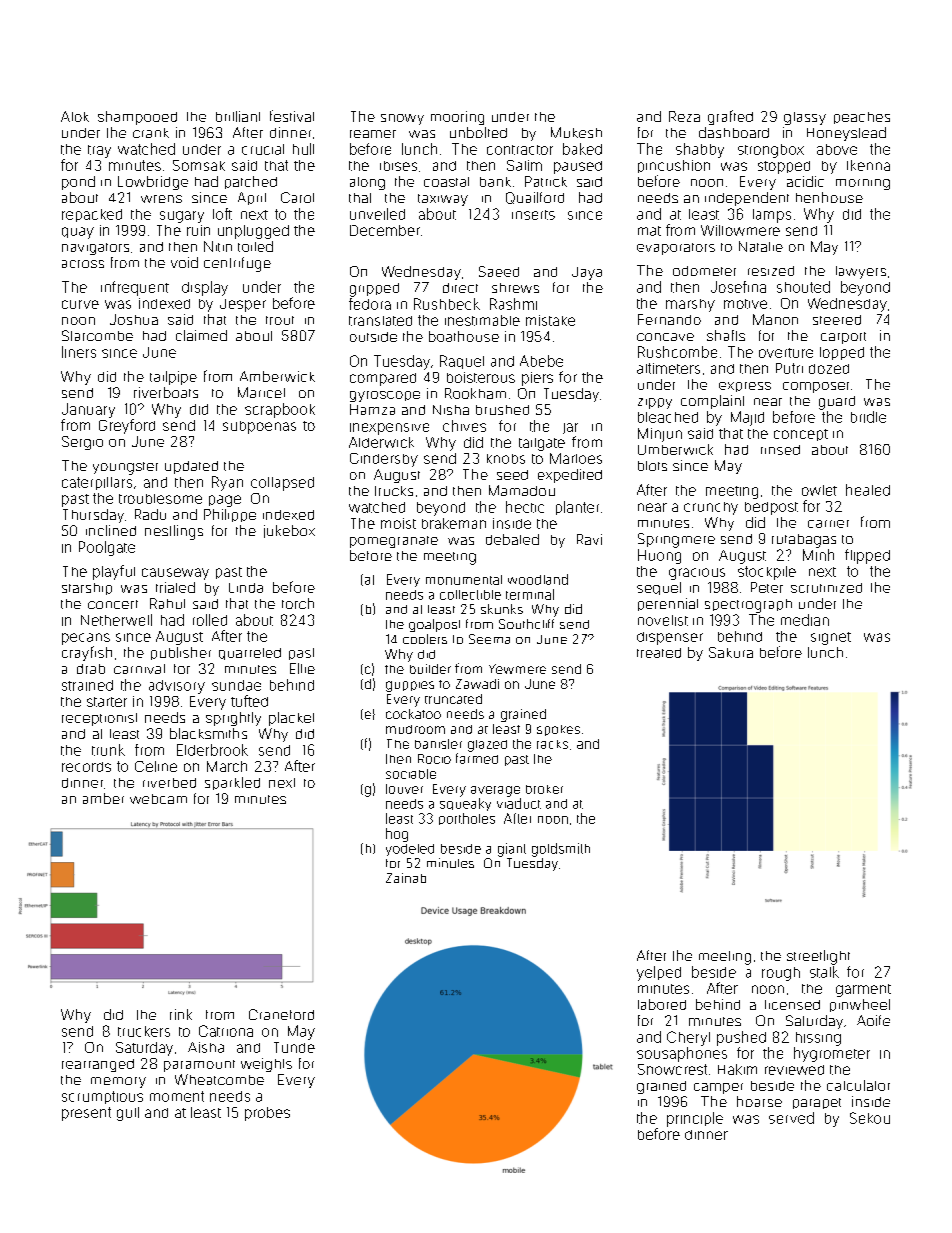 The width and height of the screenshot is (952, 1233). What do you see at coordinates (675, 449) in the screenshot?
I see `Umberwick` at bounding box center [675, 449].
